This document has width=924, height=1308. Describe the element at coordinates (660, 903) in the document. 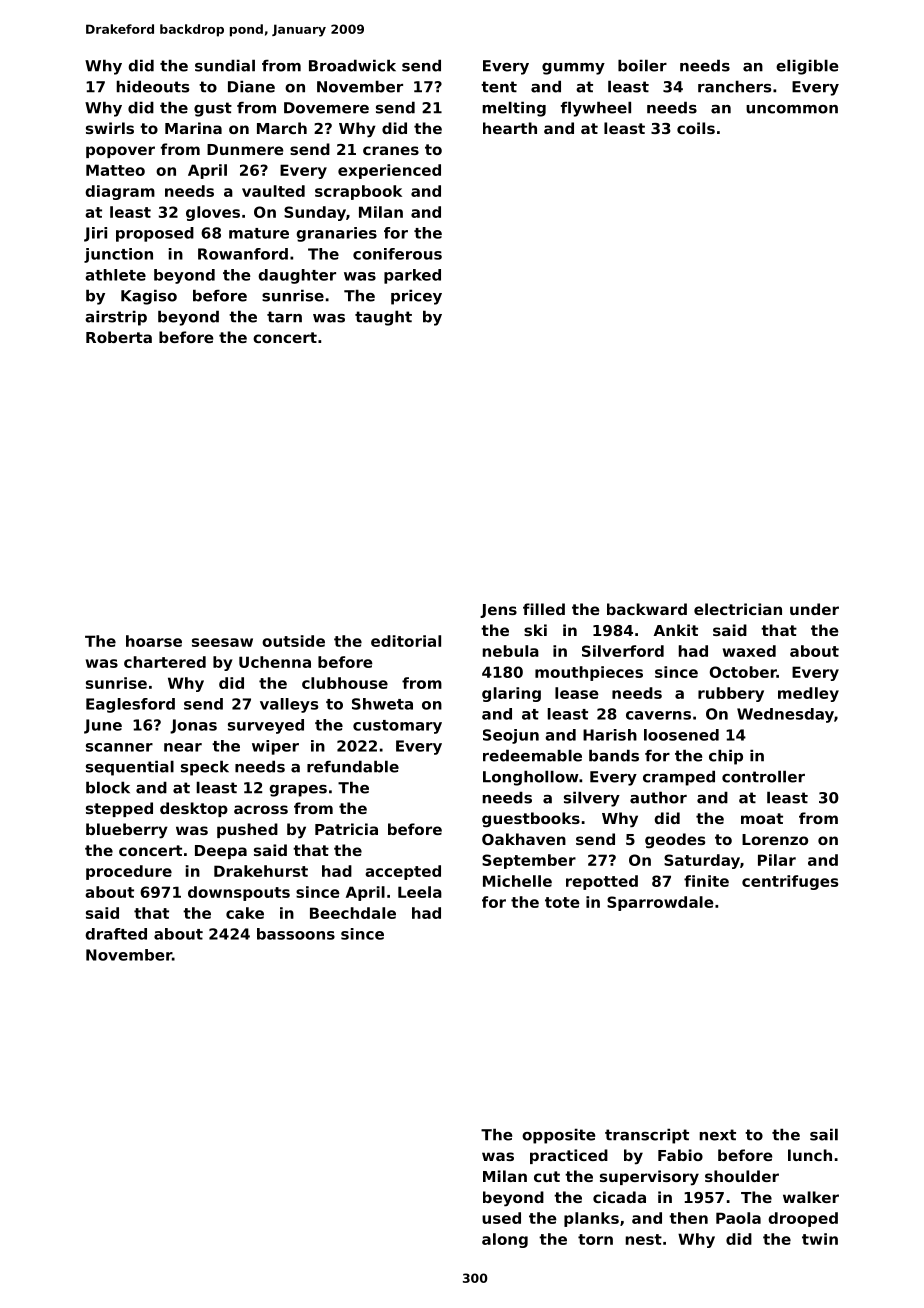

I see `Sparrowdale` at that location.
